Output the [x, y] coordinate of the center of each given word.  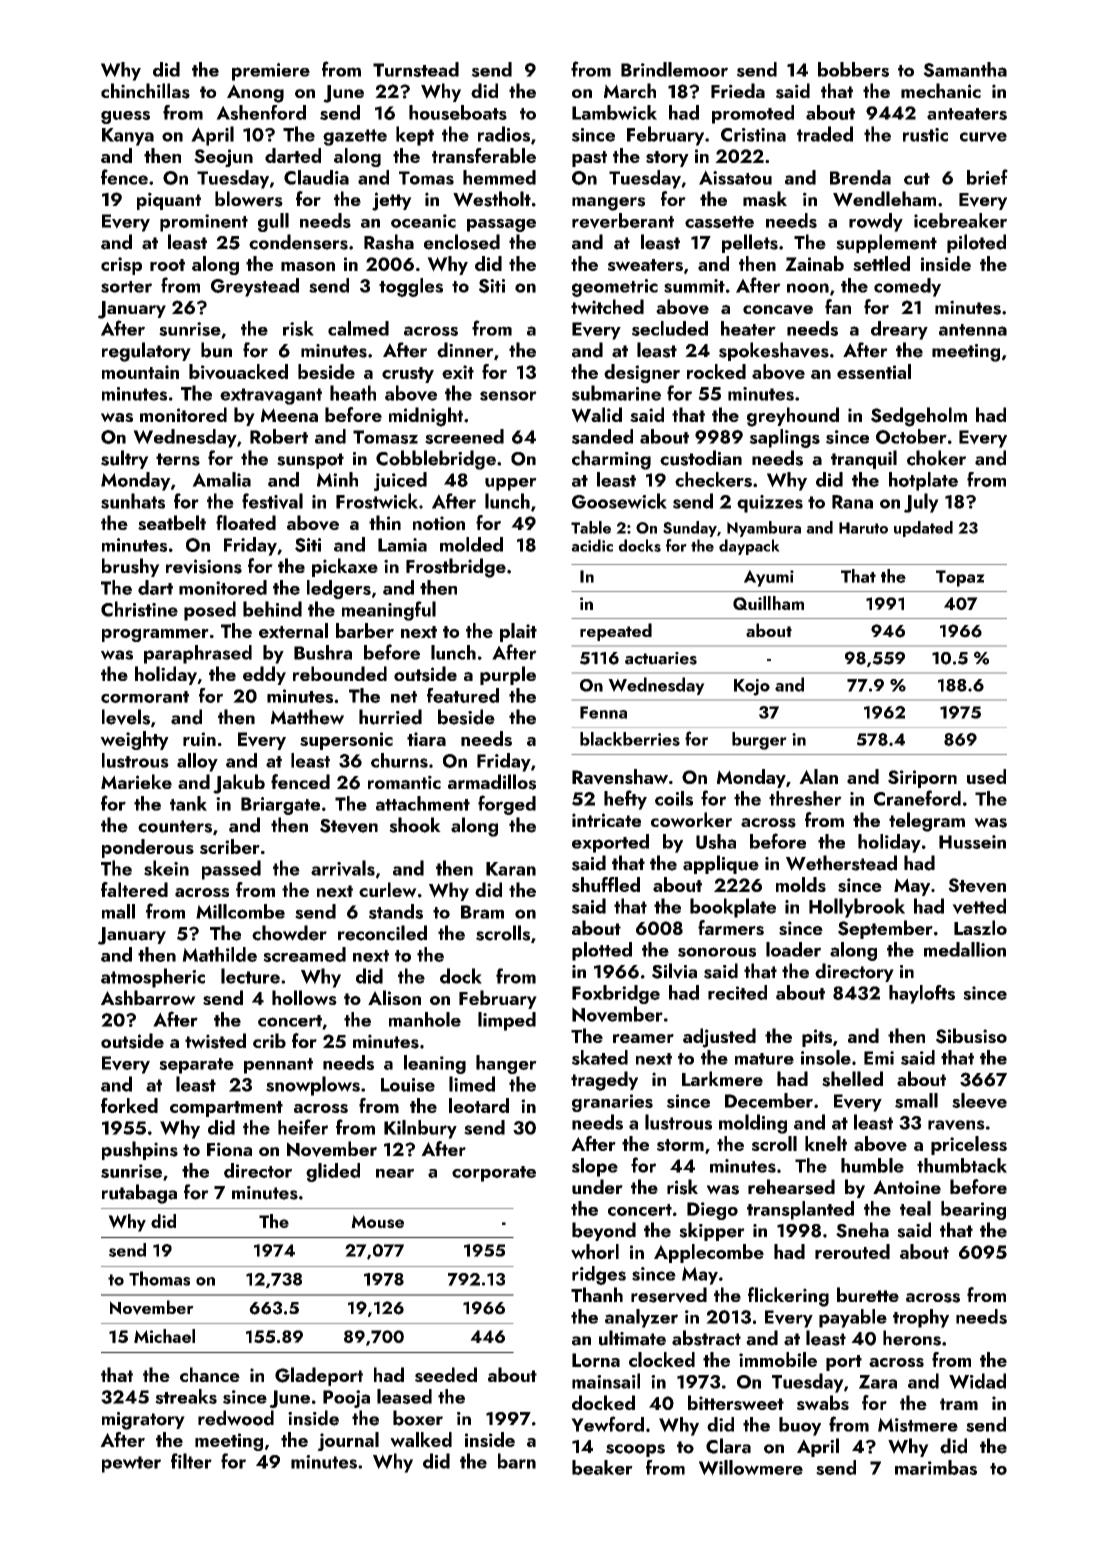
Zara [878, 1382]
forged [507, 805]
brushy [131, 567]
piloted [976, 243]
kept [415, 136]
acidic [592, 545]
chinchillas [145, 91]
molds [801, 884]
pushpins [140, 1150]
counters [175, 826]
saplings [784, 438]
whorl [595, 1252]
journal [348, 1441]
